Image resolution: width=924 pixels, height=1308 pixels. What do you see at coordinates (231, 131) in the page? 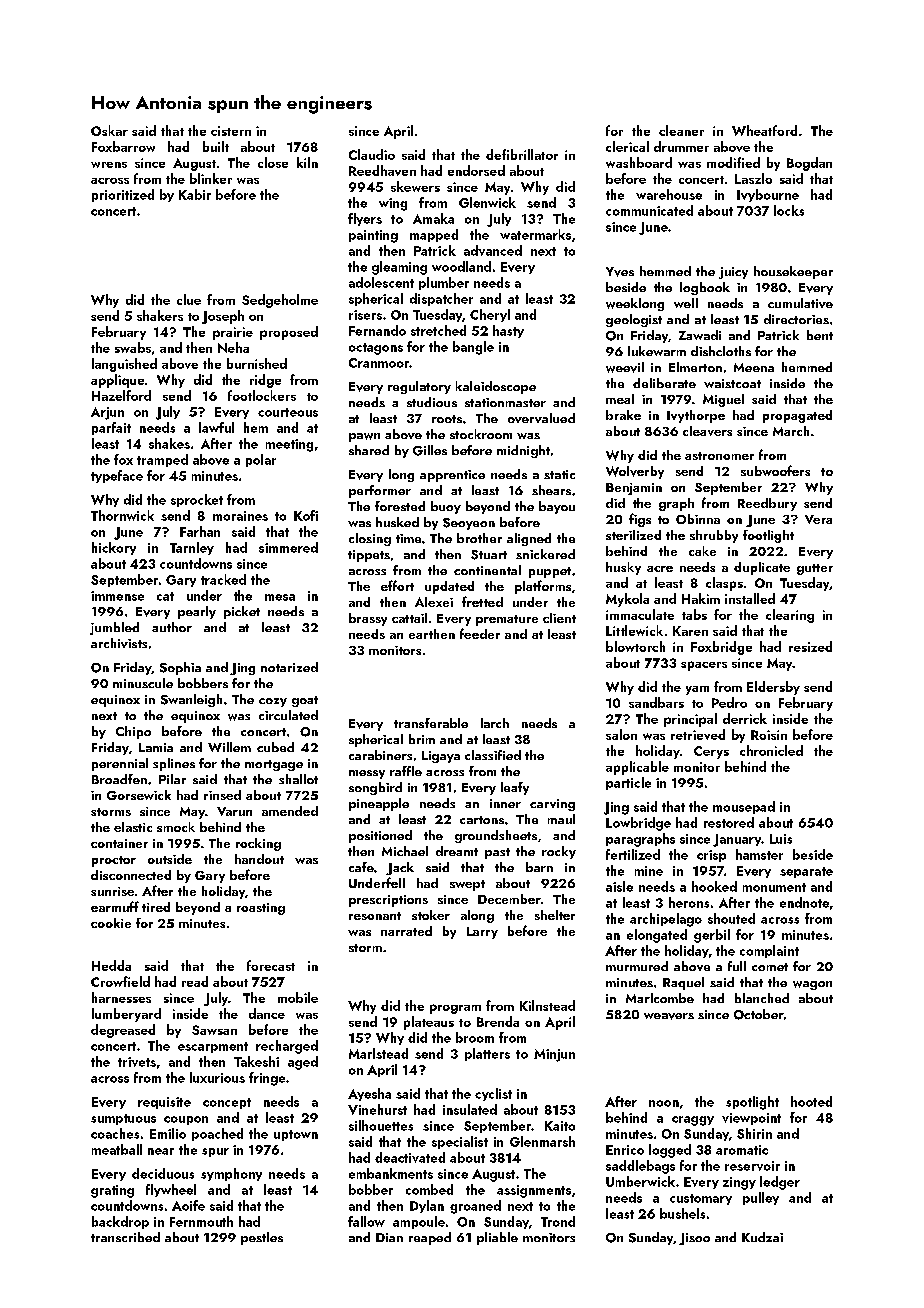
I see `cistern` at bounding box center [231, 131].
